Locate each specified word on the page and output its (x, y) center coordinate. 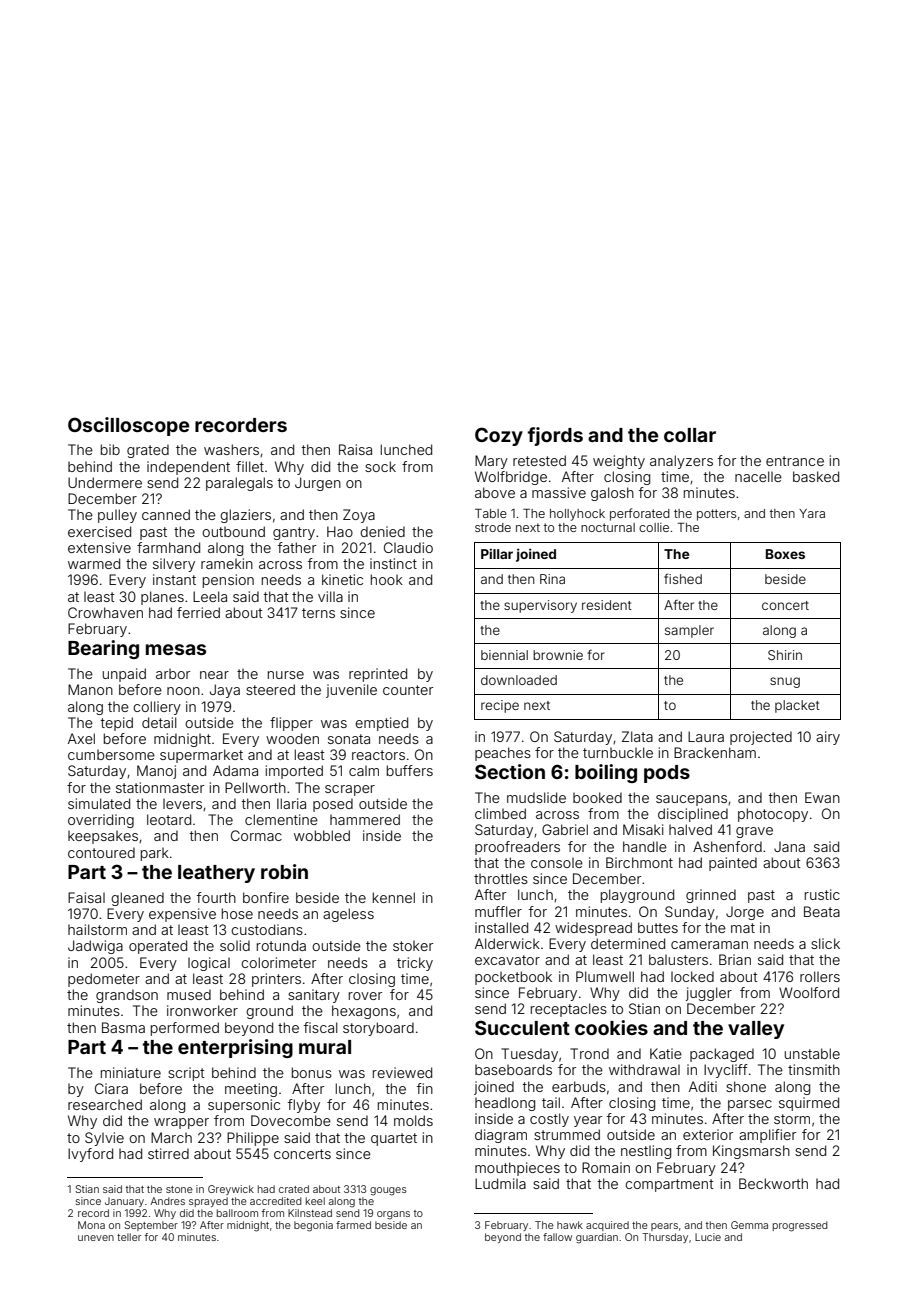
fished (683, 579)
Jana (789, 846)
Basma (123, 1027)
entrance (795, 461)
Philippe (253, 1139)
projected (761, 738)
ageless (348, 915)
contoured (101, 852)
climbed (500, 813)
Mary (491, 462)
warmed (94, 563)
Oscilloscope (128, 426)
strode (493, 527)
